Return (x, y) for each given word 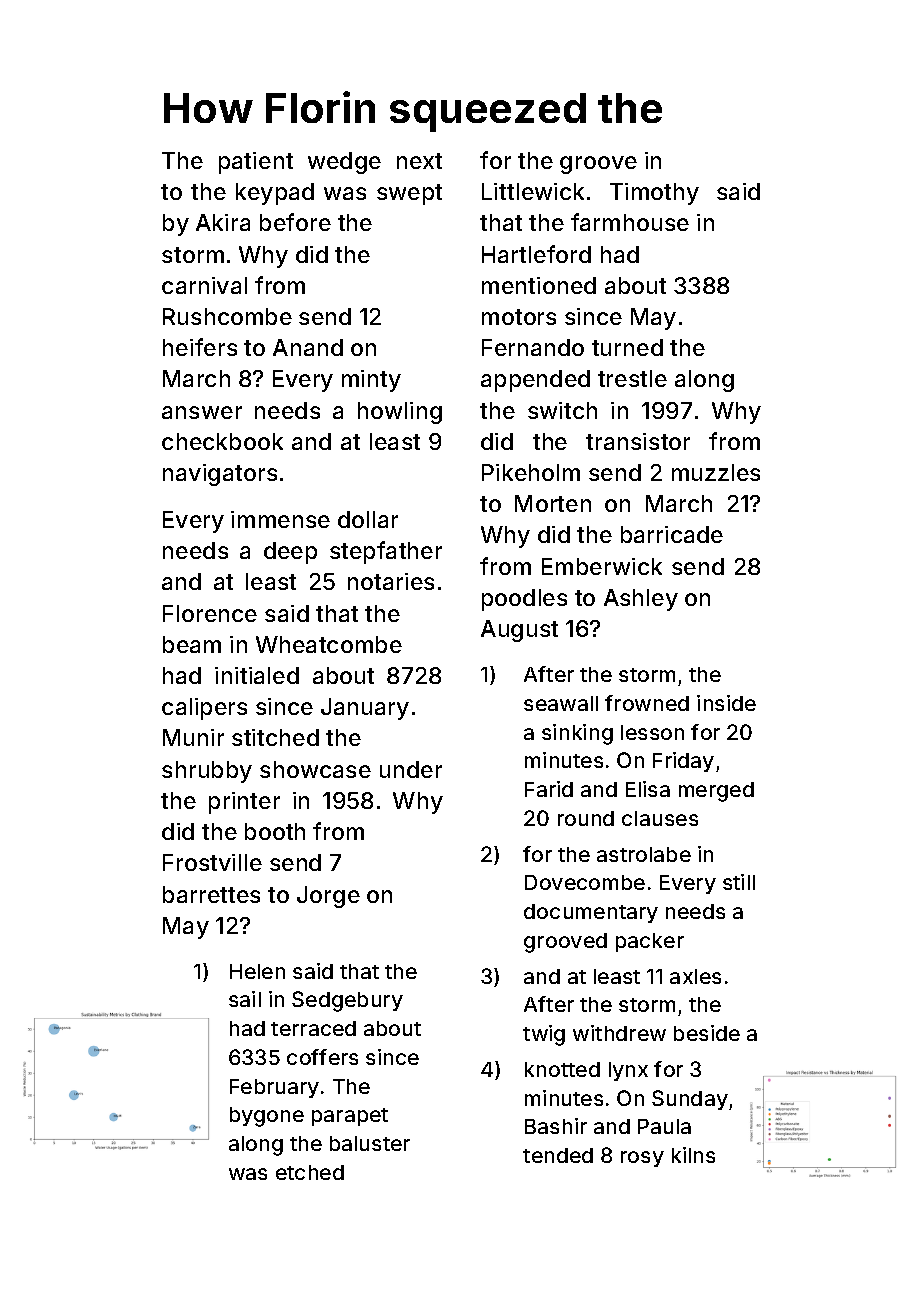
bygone (267, 1117)
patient (256, 163)
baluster (370, 1143)
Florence (210, 613)
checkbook (222, 441)
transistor (638, 441)
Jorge (328, 897)
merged (716, 792)
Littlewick (533, 191)
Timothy (654, 194)
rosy (642, 1159)
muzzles (716, 472)
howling (400, 413)
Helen (257, 971)
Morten (553, 503)
